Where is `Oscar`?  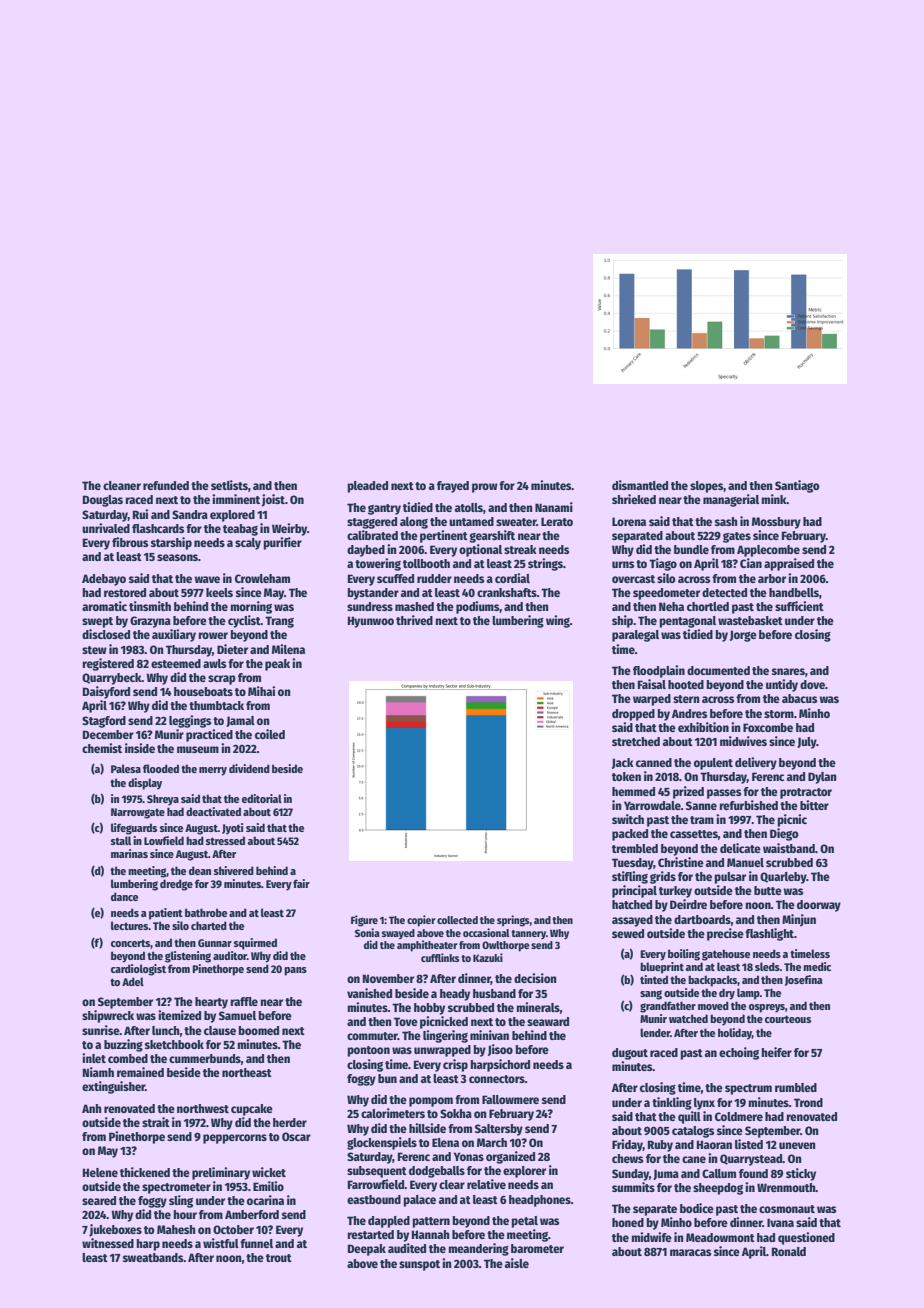 Oscar is located at coordinates (296, 1136).
